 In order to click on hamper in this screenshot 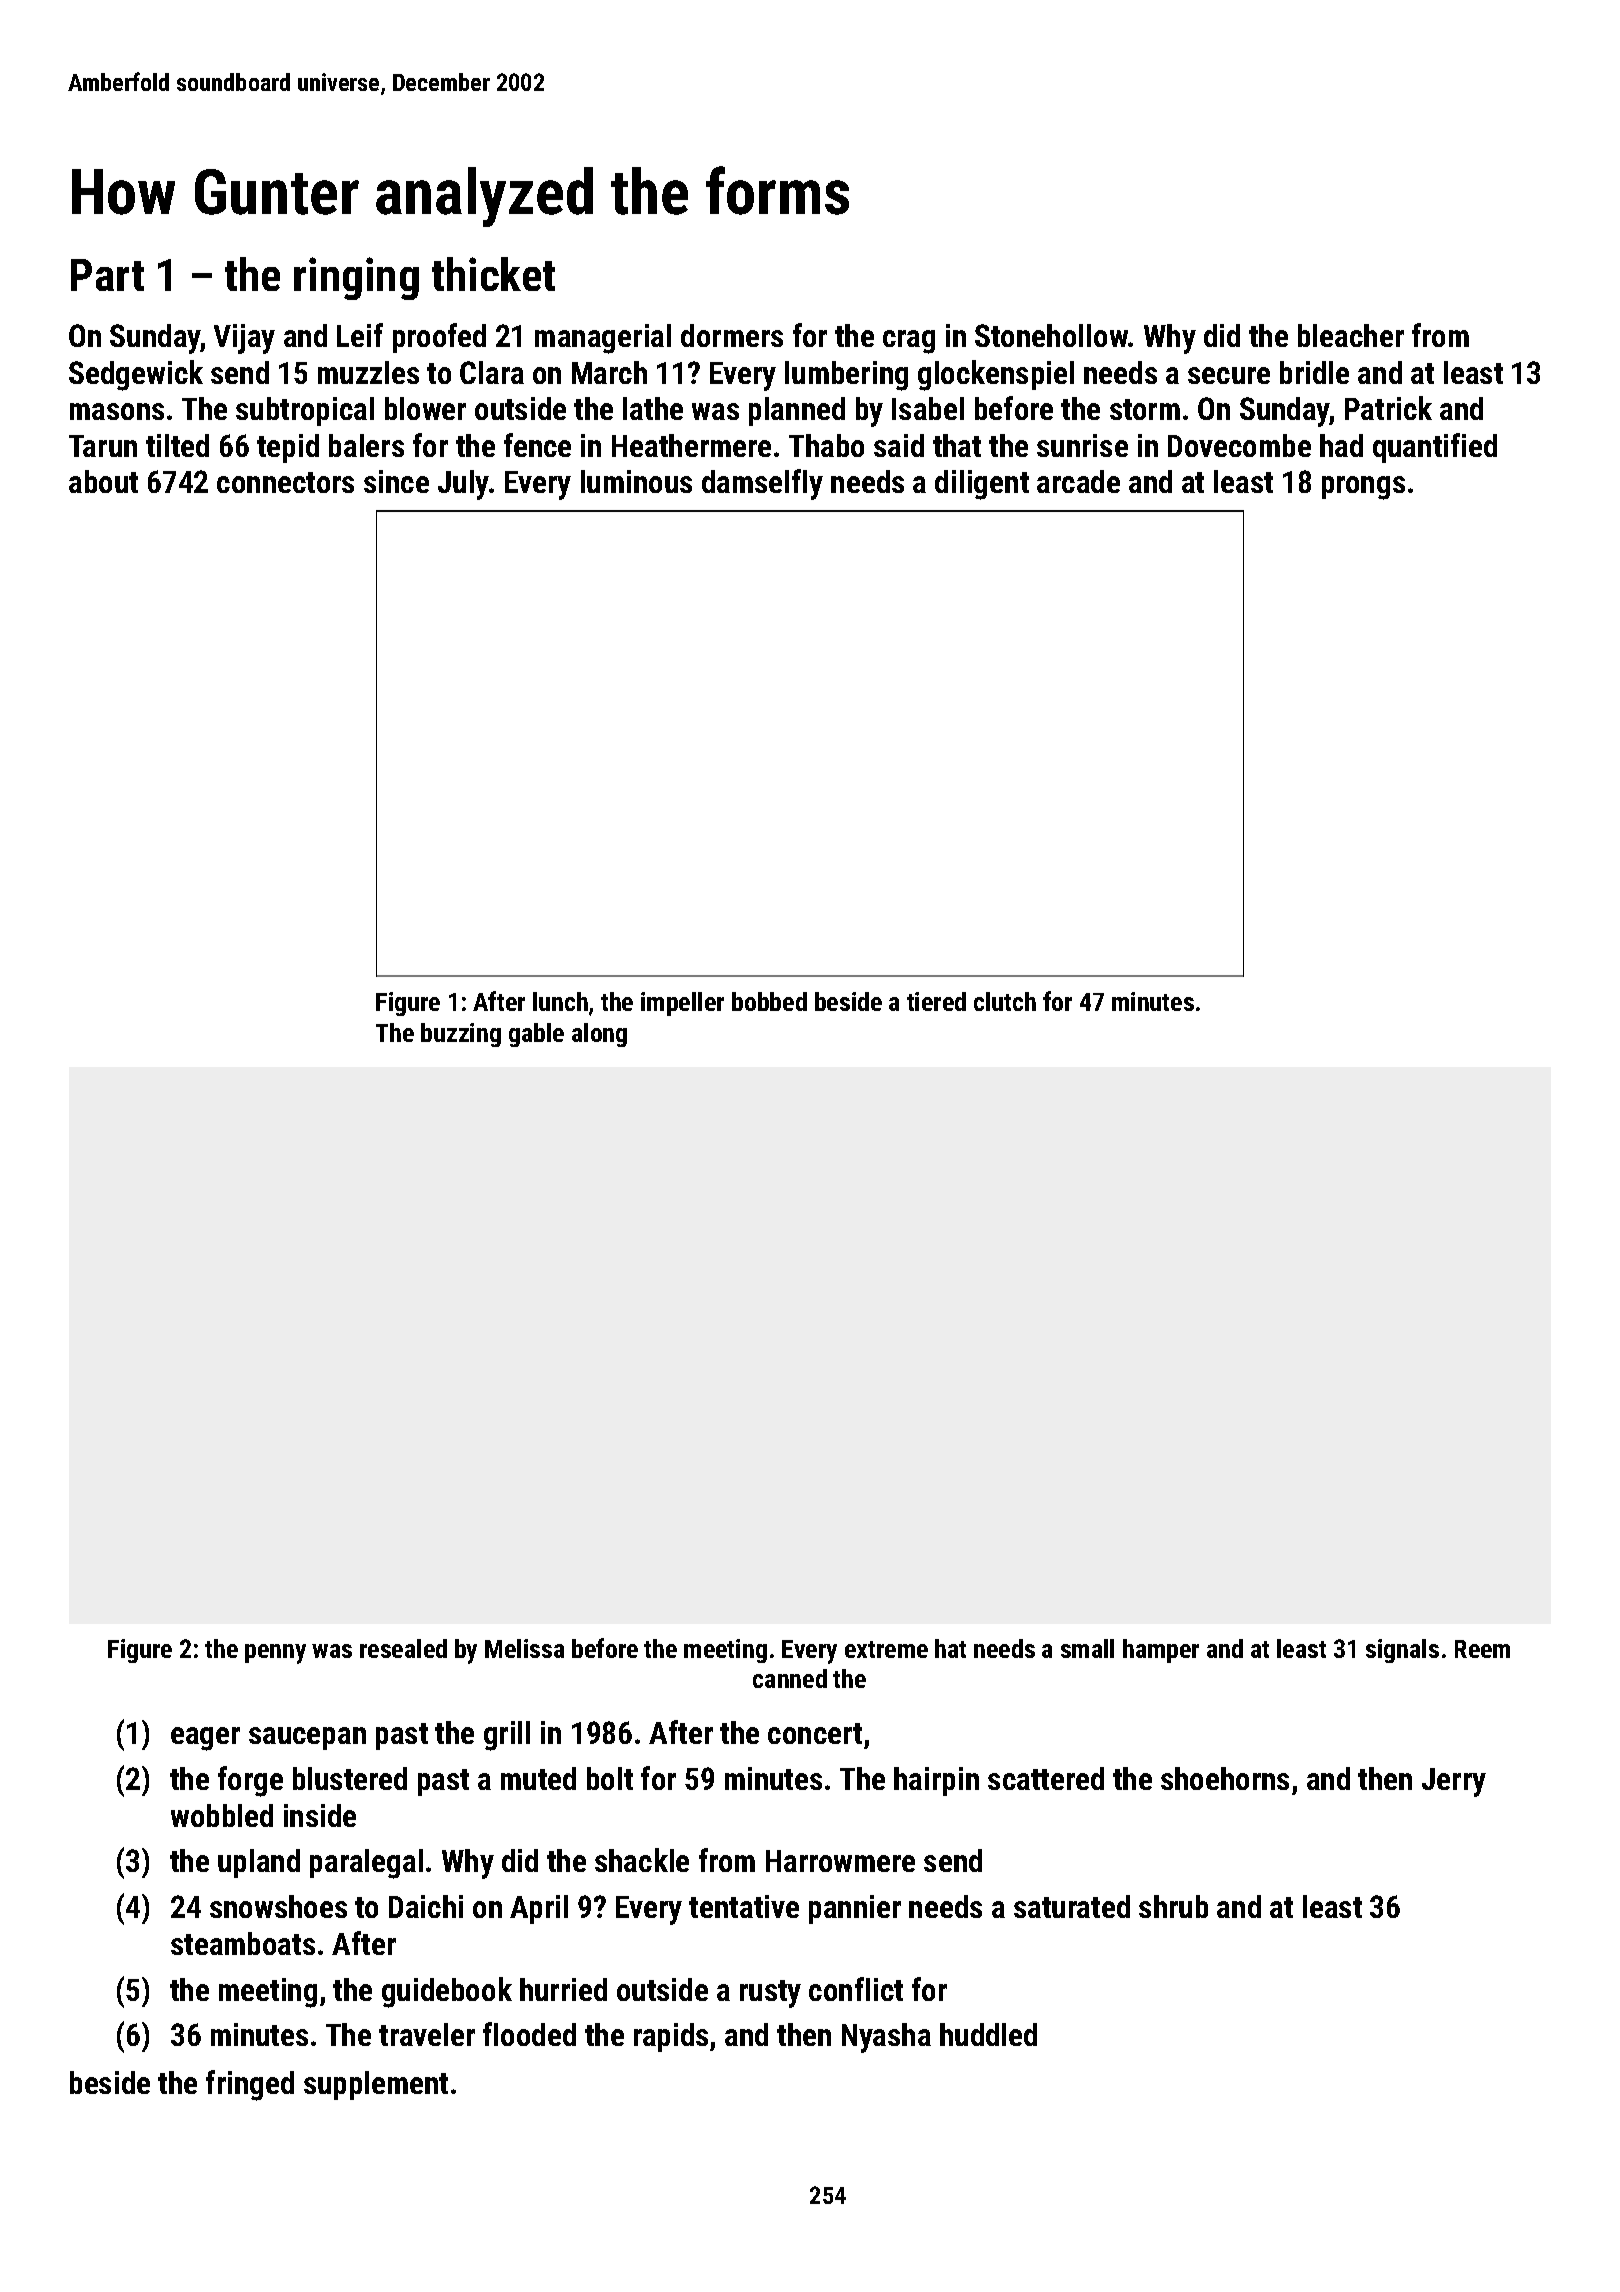, I will do `click(1161, 1651)`.
